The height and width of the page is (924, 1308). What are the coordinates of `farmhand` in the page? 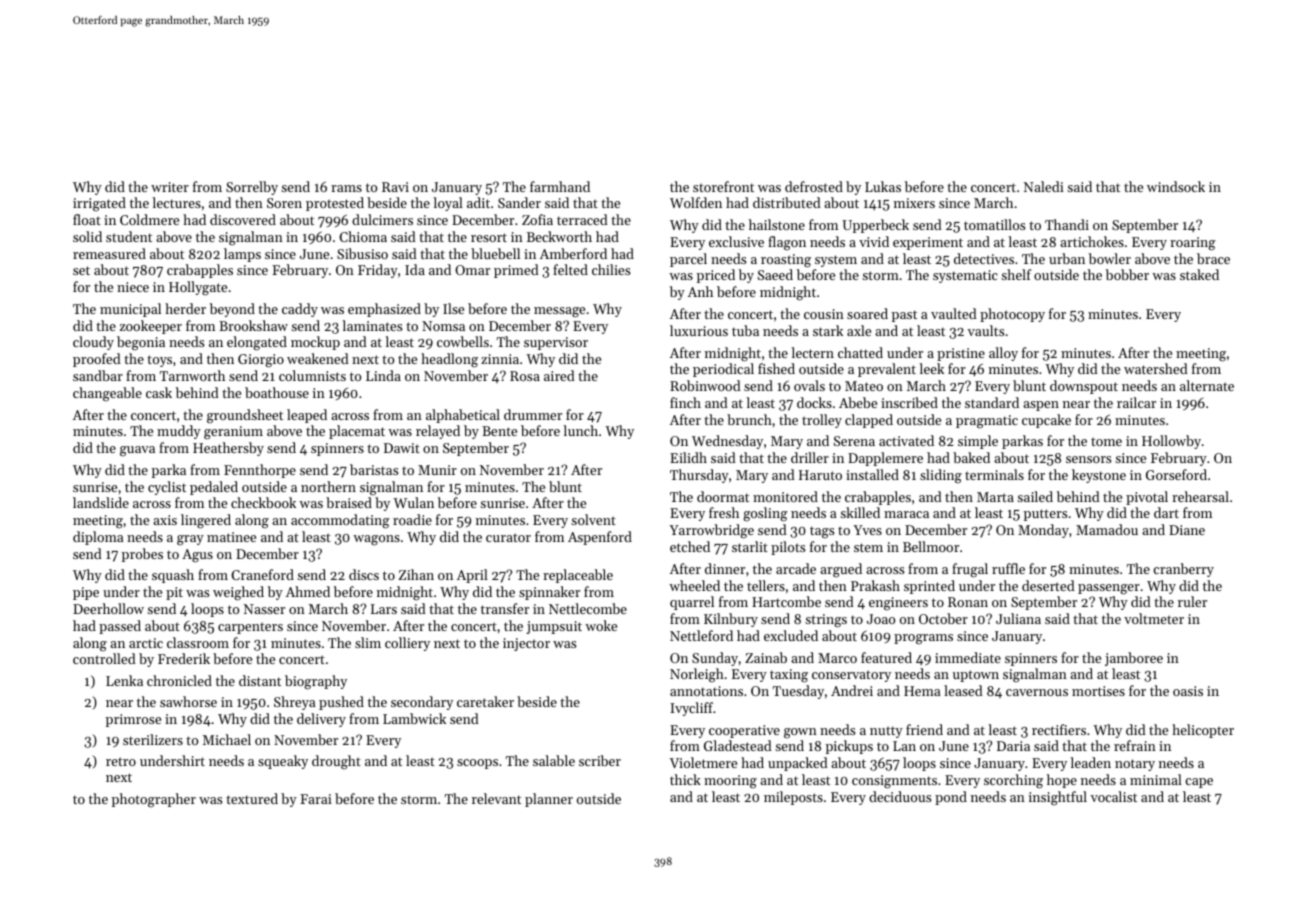 It's located at (560, 186).
